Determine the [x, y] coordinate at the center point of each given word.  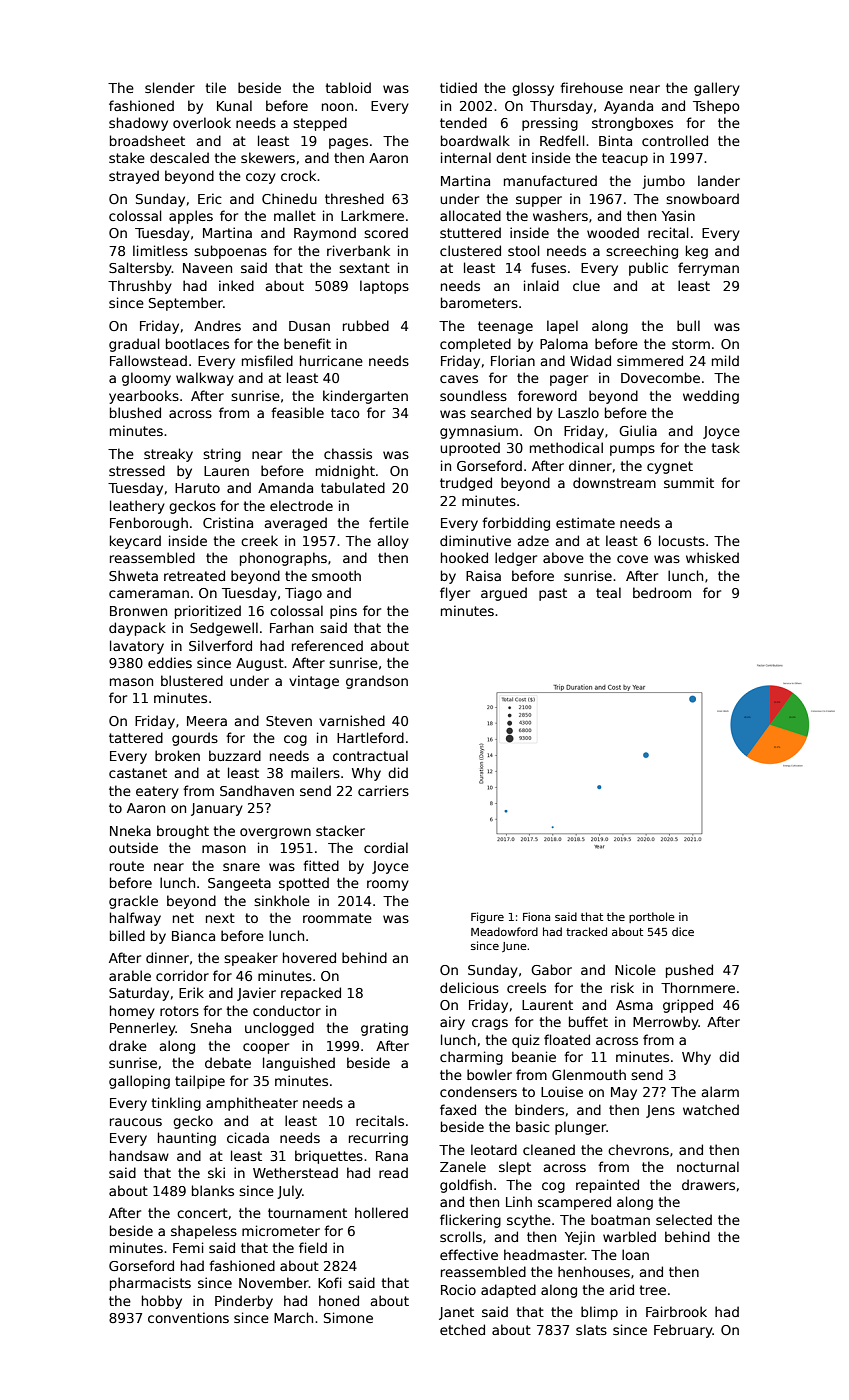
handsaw [139, 1155]
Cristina [228, 522]
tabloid [348, 87]
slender [170, 87]
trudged [466, 484]
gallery [717, 89]
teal [608, 592]
